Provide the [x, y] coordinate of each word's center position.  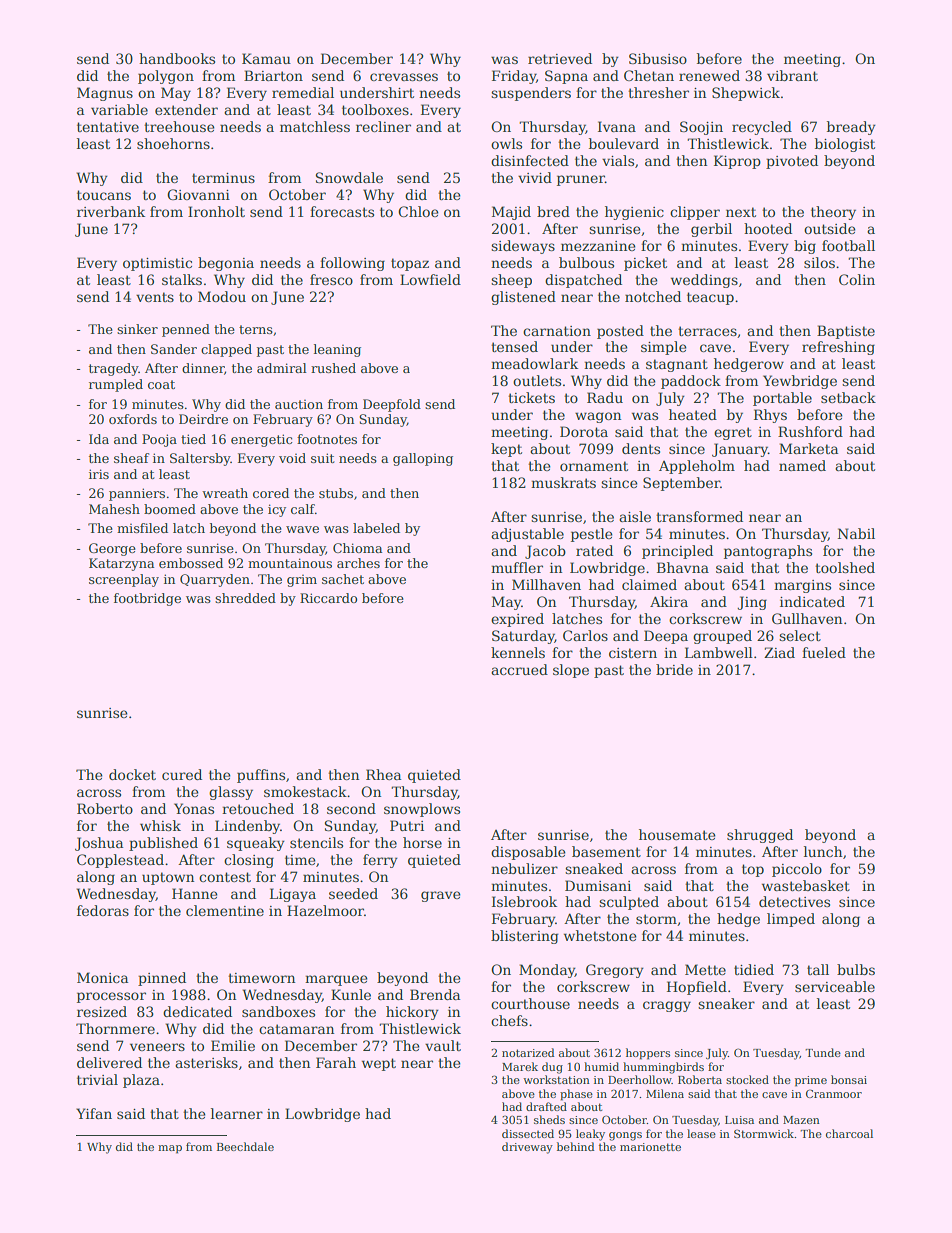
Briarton [273, 75]
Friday [514, 77]
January [740, 450]
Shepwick [746, 94]
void [292, 458]
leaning [337, 350]
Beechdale [245, 1146]
